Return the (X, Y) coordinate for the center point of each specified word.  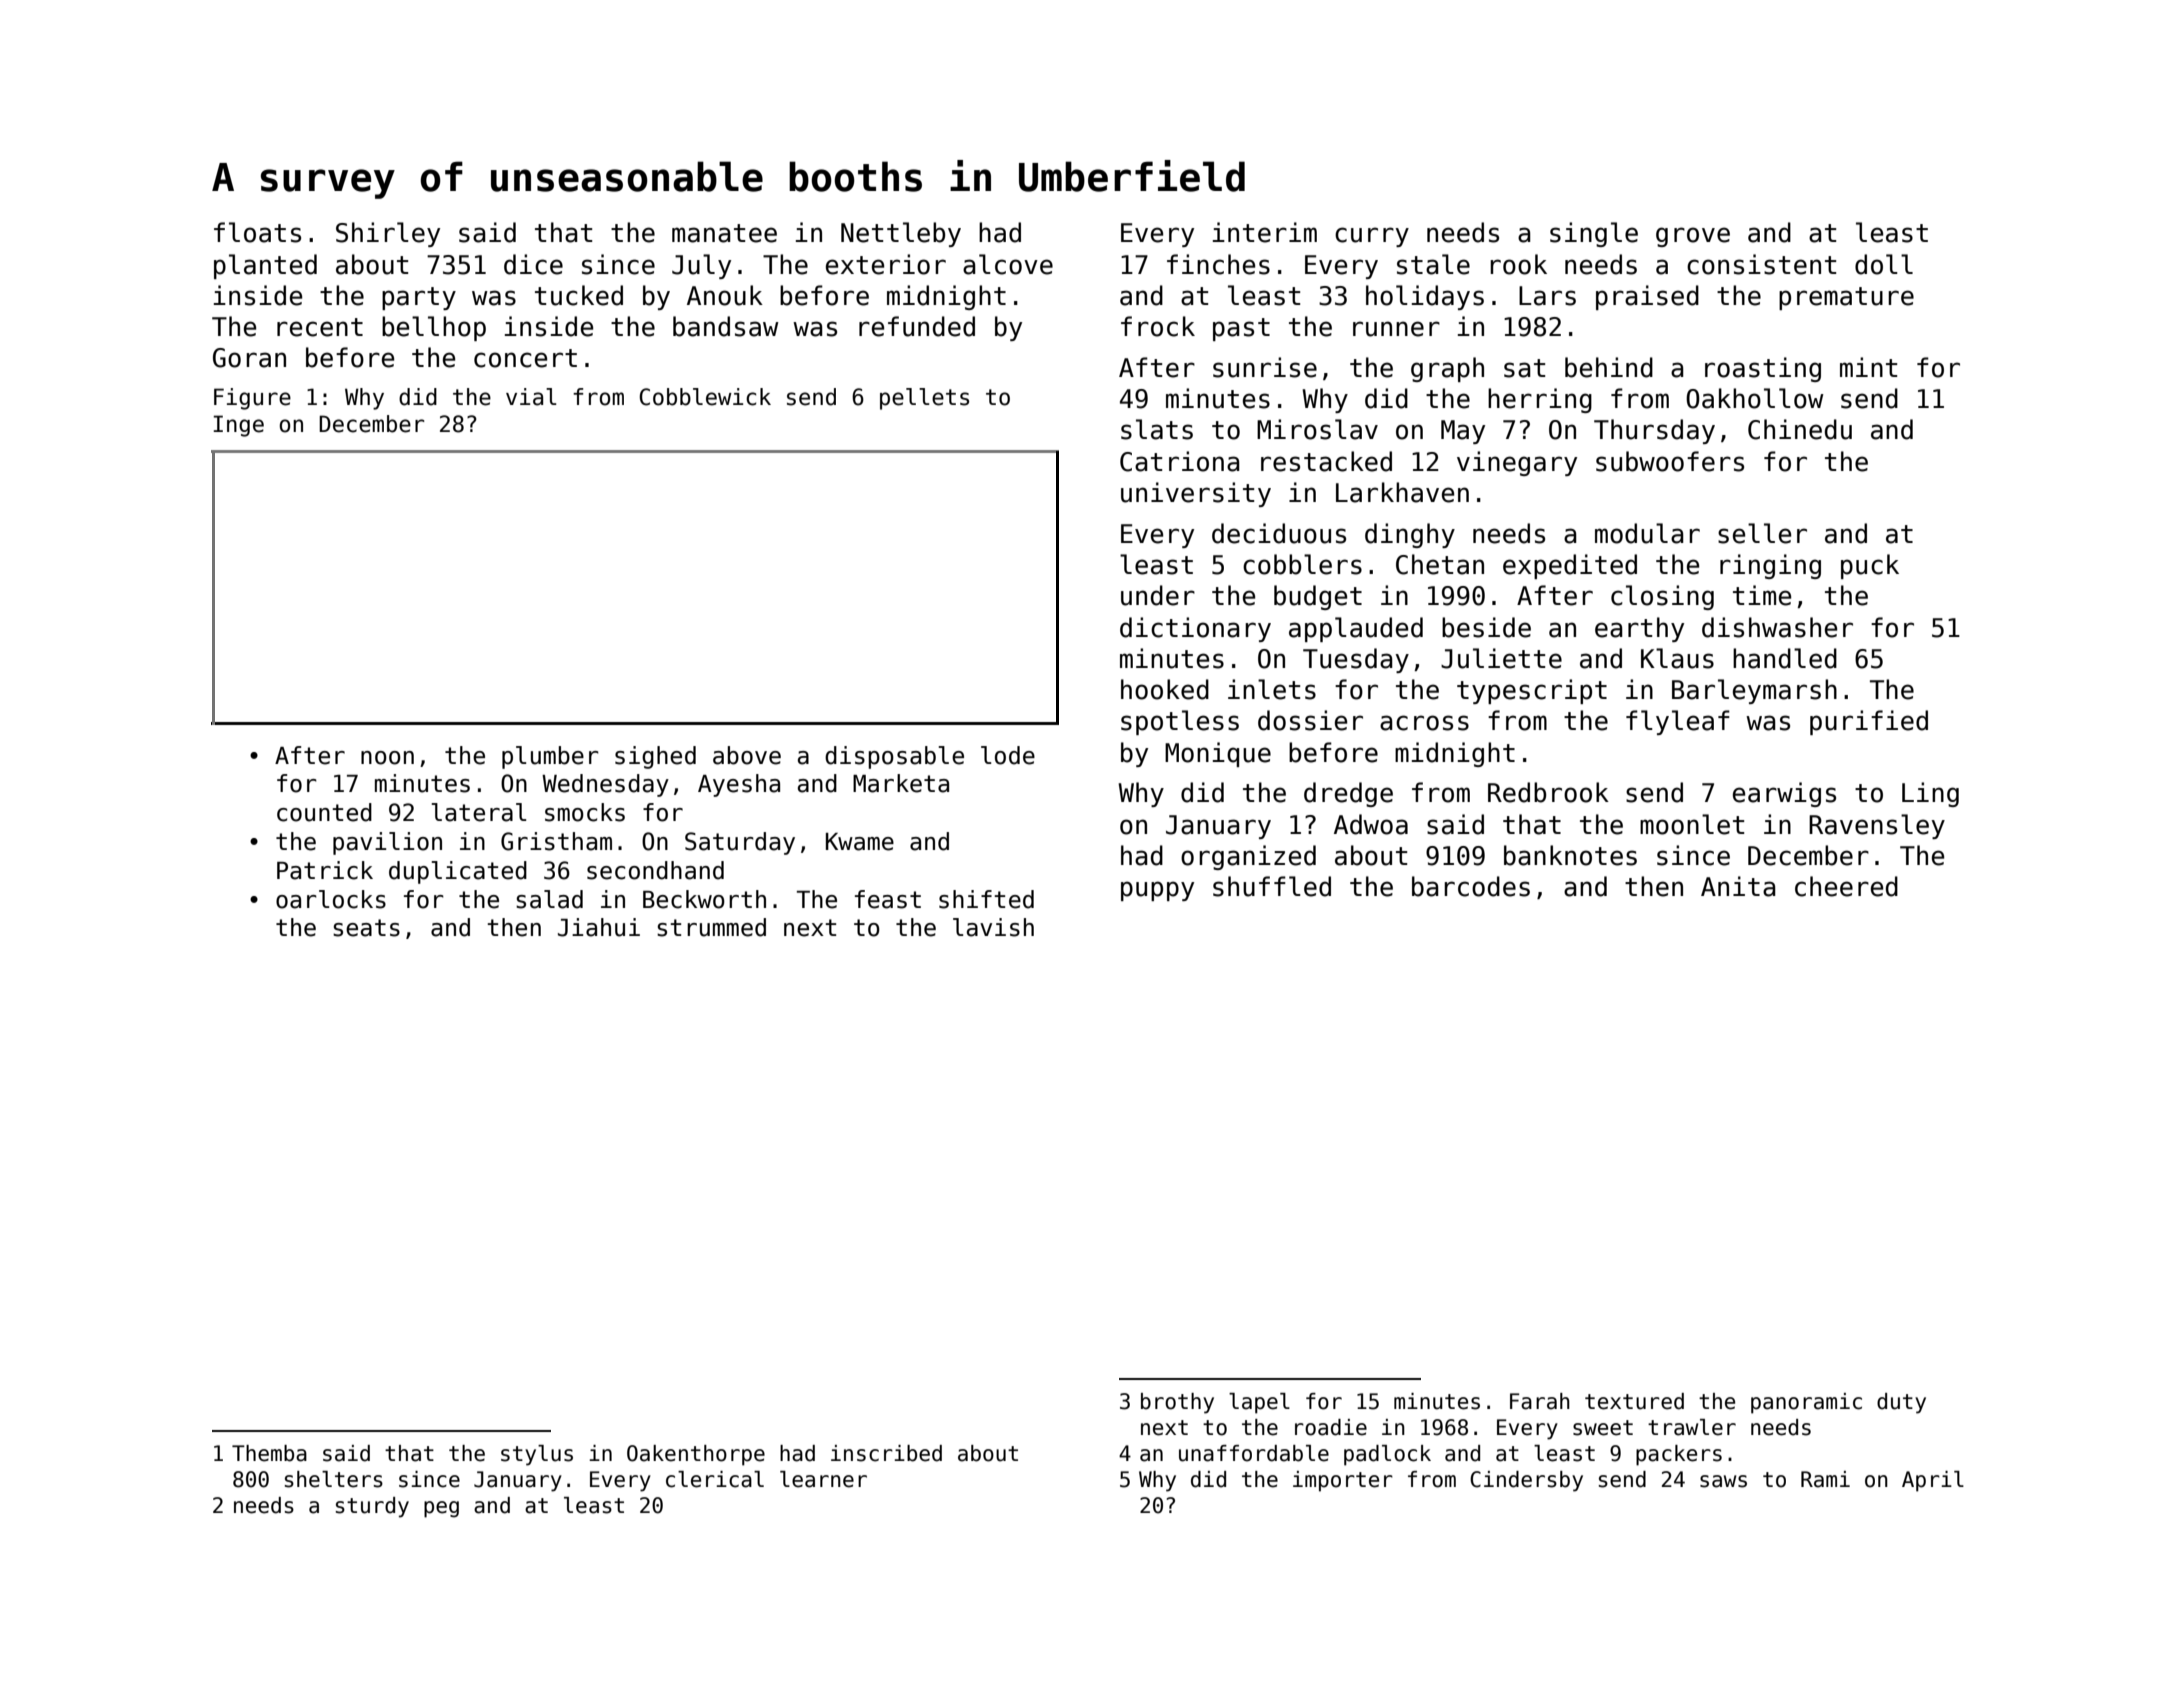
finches (1218, 264)
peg (441, 1509)
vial (531, 397)
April (1933, 1481)
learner (823, 1479)
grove (1693, 237)
